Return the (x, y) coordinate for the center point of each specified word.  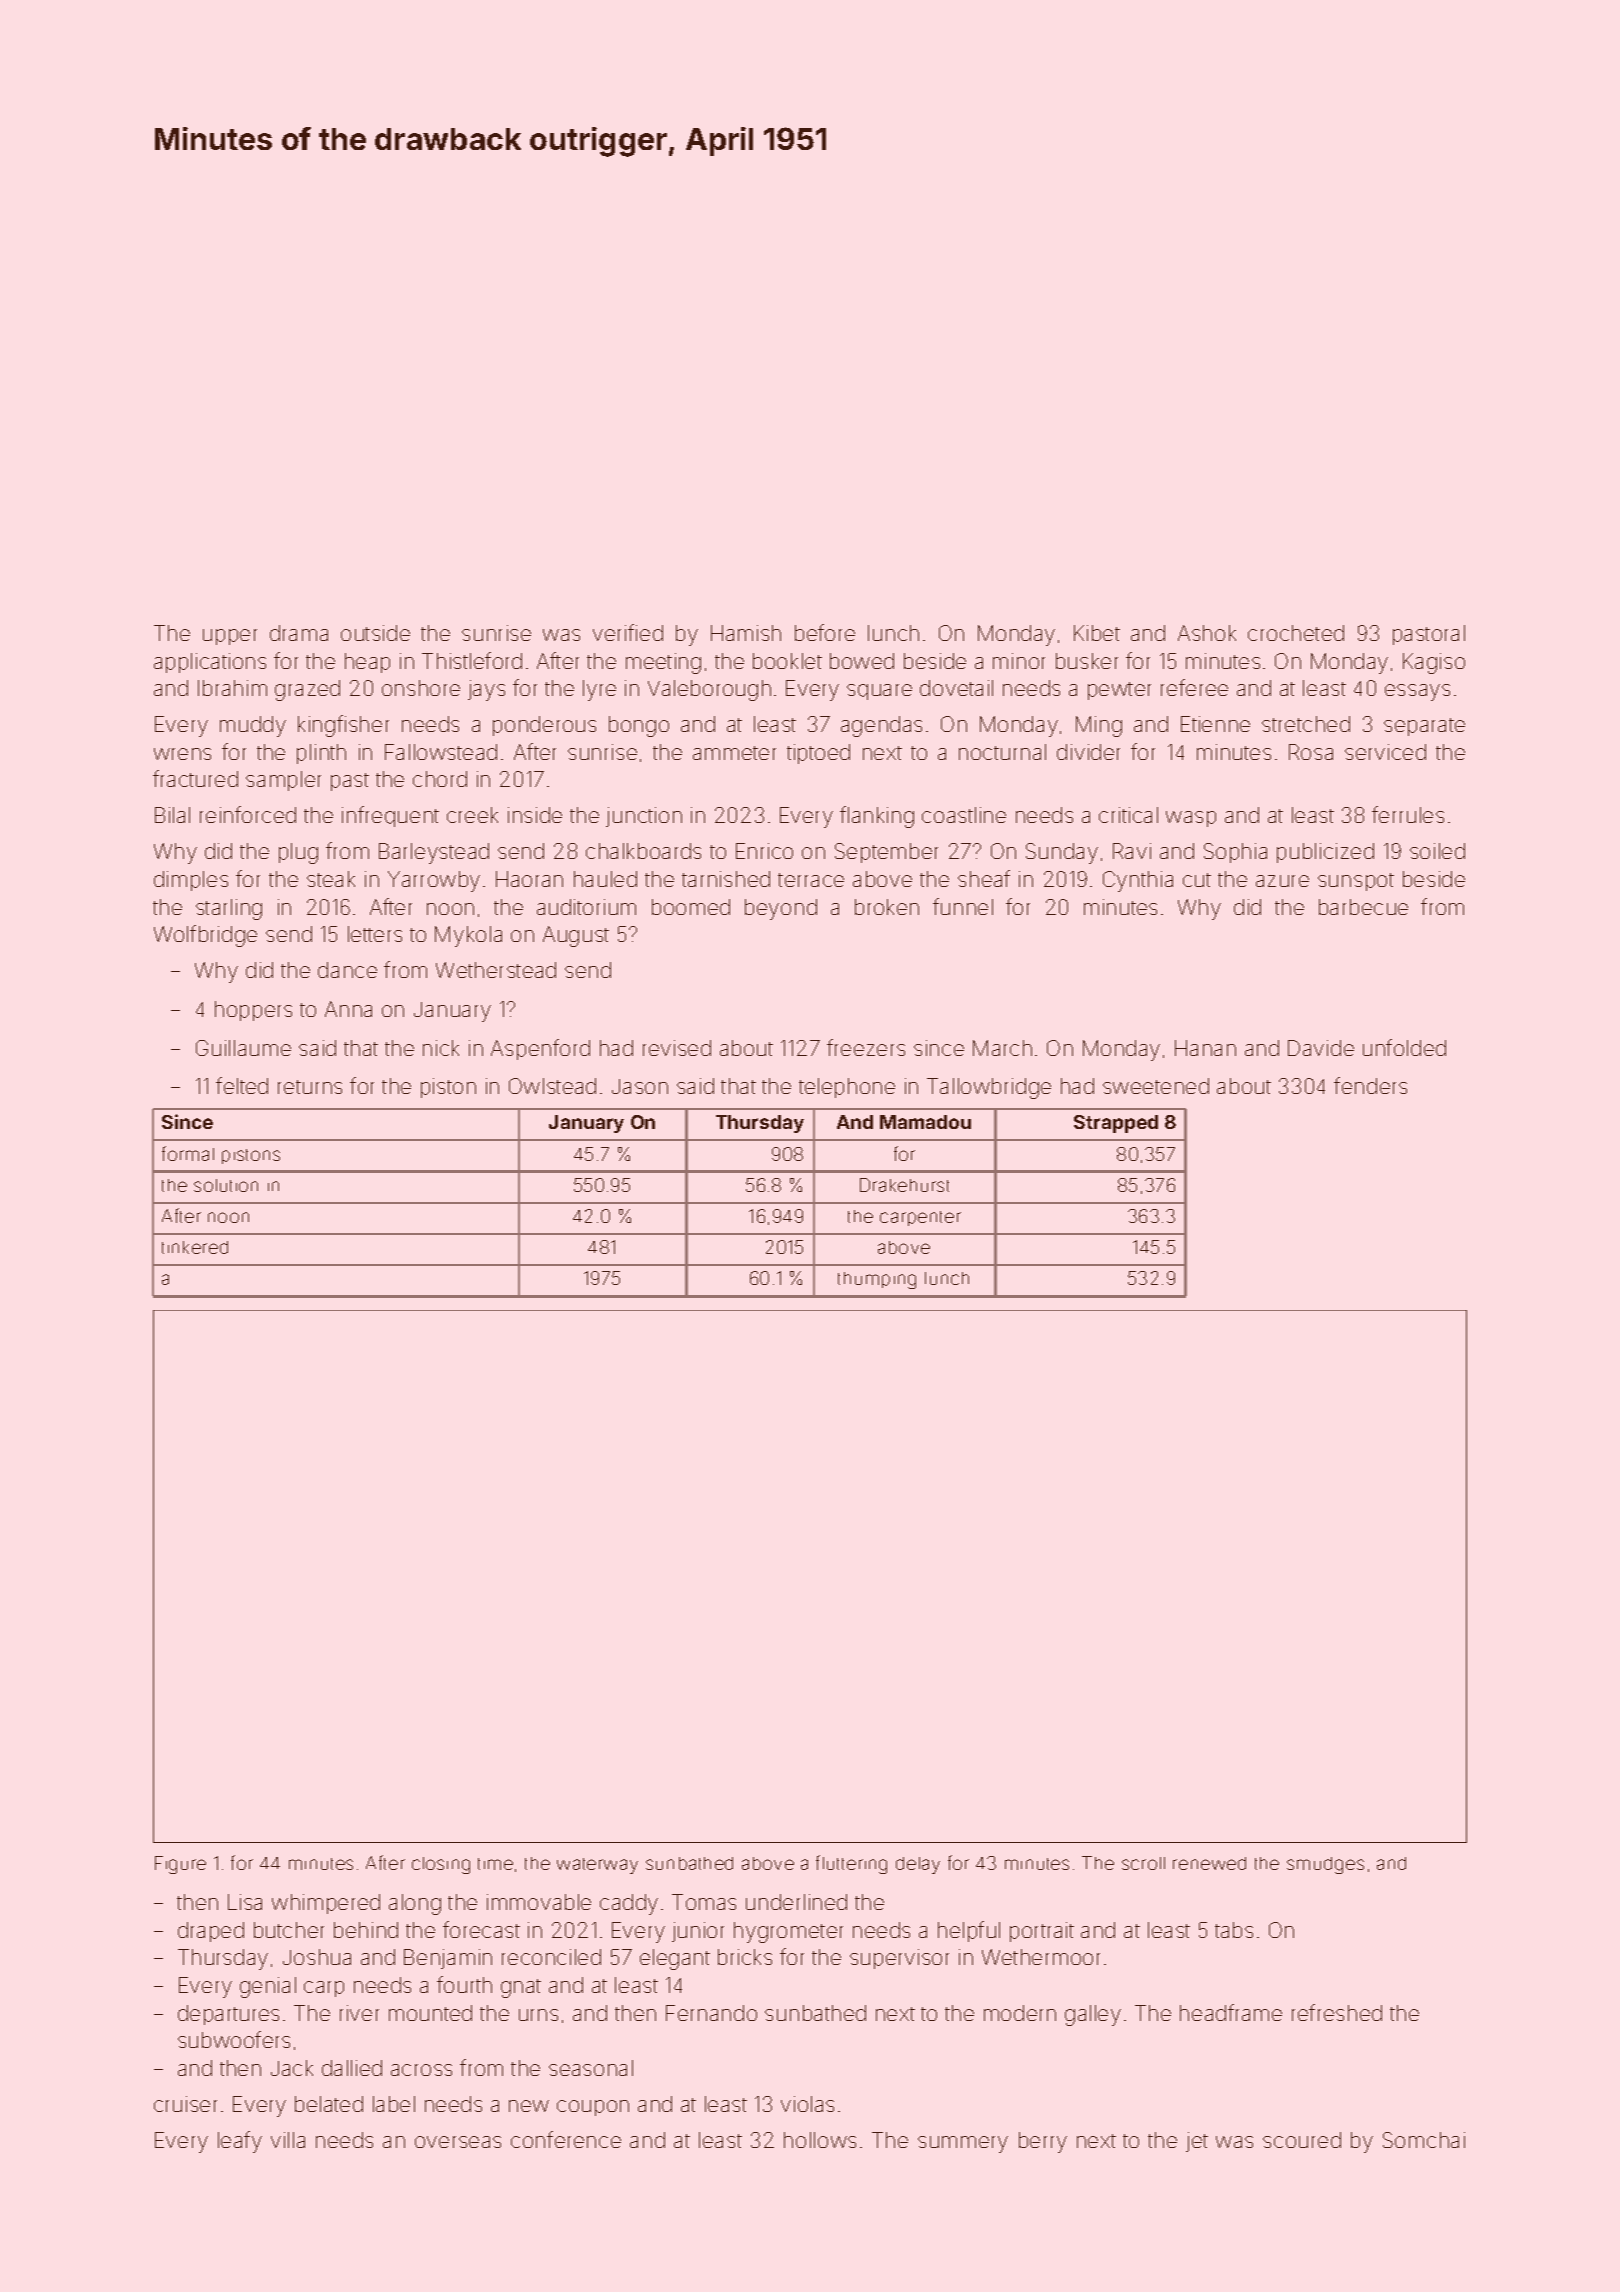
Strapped (1116, 1124)
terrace (811, 880)
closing (441, 1865)
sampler (283, 781)
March (1002, 1048)
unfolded (1404, 1047)
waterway (597, 1866)
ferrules (1408, 814)
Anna (348, 1009)
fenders (1370, 1085)
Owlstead (552, 1086)
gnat (521, 1988)
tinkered (195, 1247)
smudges (1325, 1865)
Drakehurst (904, 1185)
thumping (877, 1280)
